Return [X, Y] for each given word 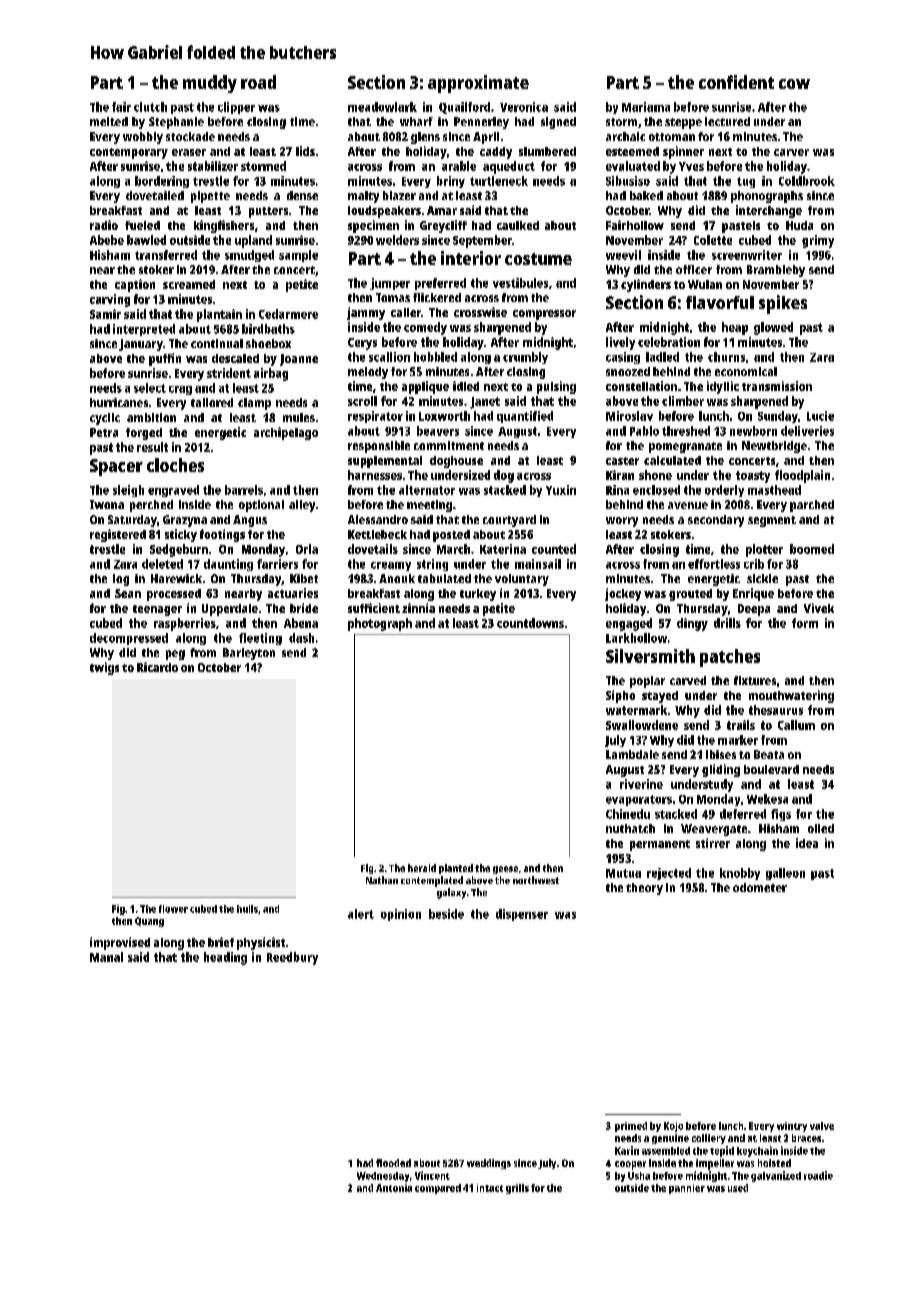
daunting [228, 565]
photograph [380, 624]
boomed [812, 549]
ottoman [672, 137]
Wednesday [383, 1177]
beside [446, 914]
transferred [166, 255]
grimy [818, 241]
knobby [740, 874]
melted [109, 121]
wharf [416, 121]
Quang [149, 922]
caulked [518, 225]
